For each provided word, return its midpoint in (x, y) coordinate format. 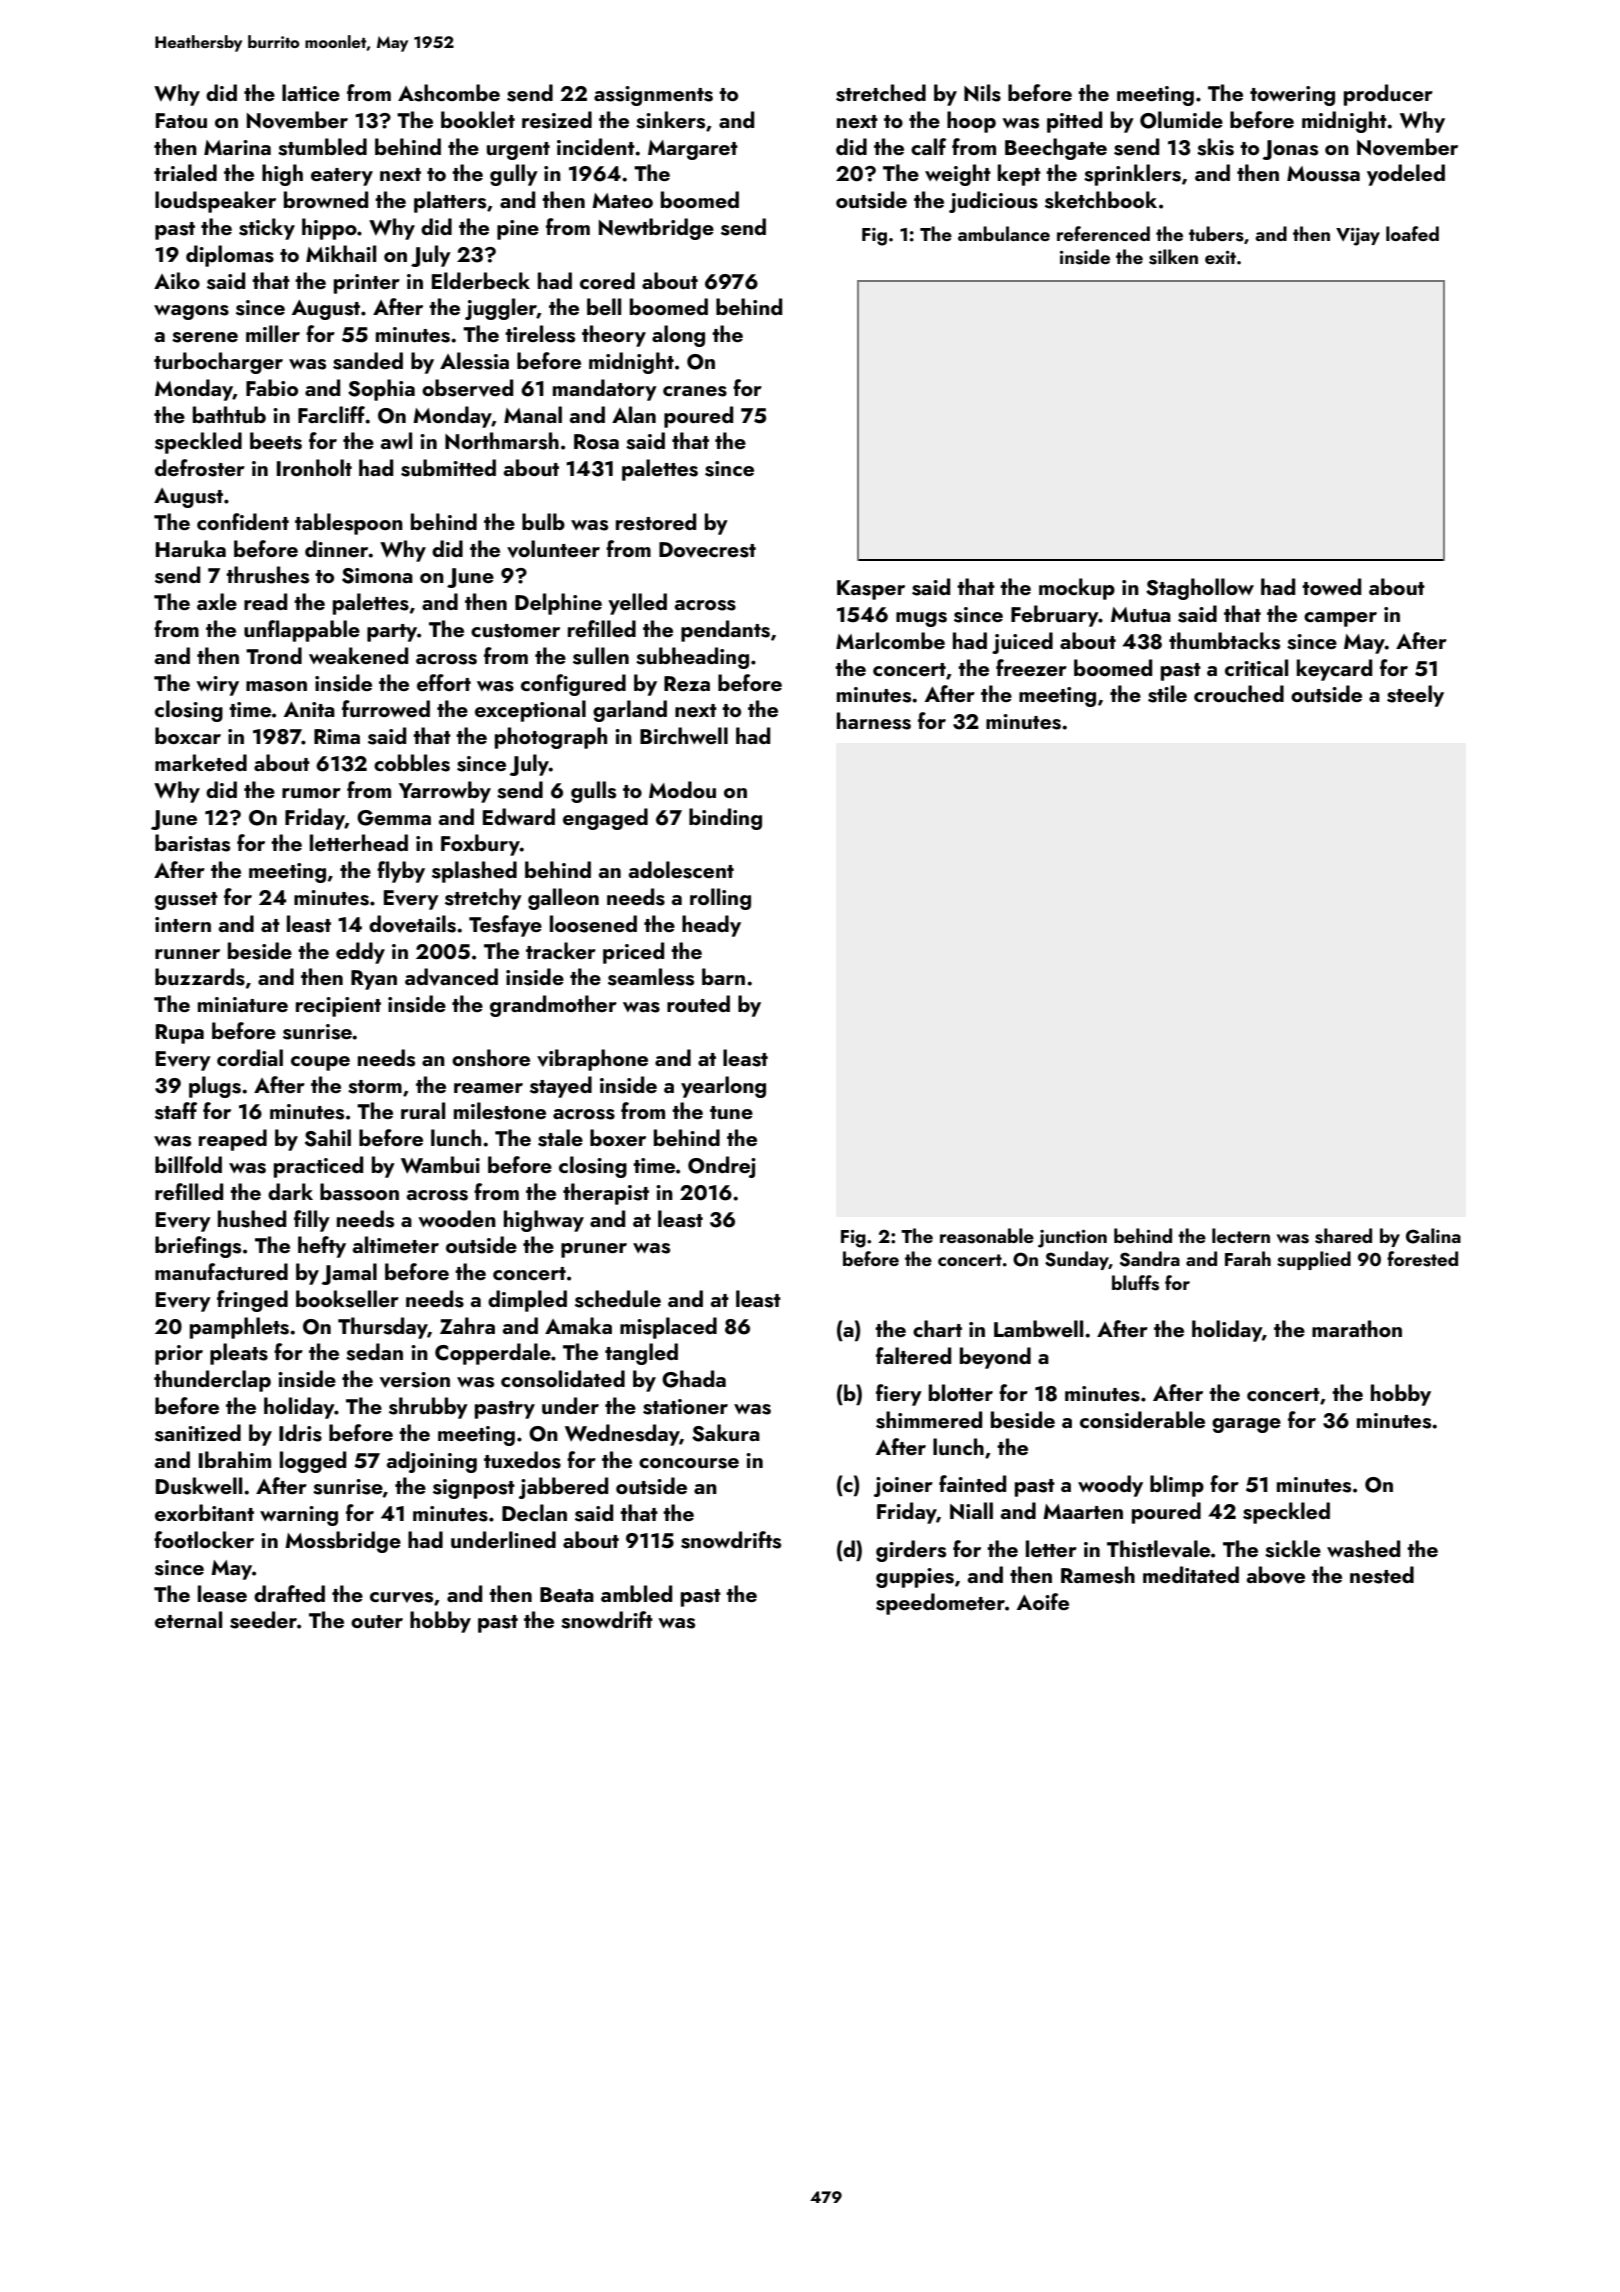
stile (1167, 694)
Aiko (177, 280)
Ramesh (1098, 1575)
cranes (695, 391)
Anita (309, 709)
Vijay (1358, 237)
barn (723, 976)
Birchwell (684, 735)
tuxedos (522, 1460)
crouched (1239, 693)
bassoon (359, 1192)
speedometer (940, 1604)
